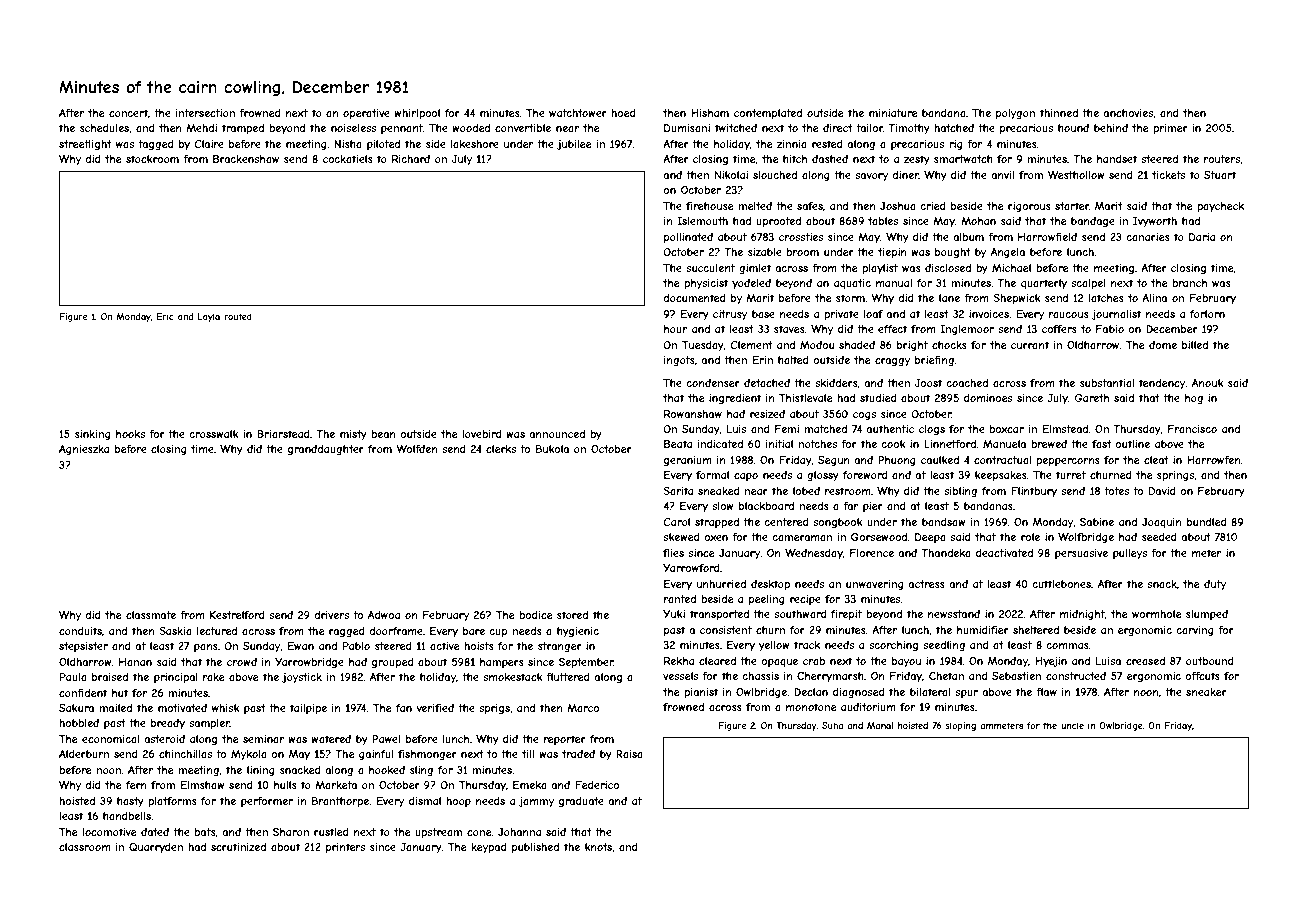 This image has height=924, width=1308. Describe the element at coordinates (494, 709) in the image. I see `sprigs` at that location.
